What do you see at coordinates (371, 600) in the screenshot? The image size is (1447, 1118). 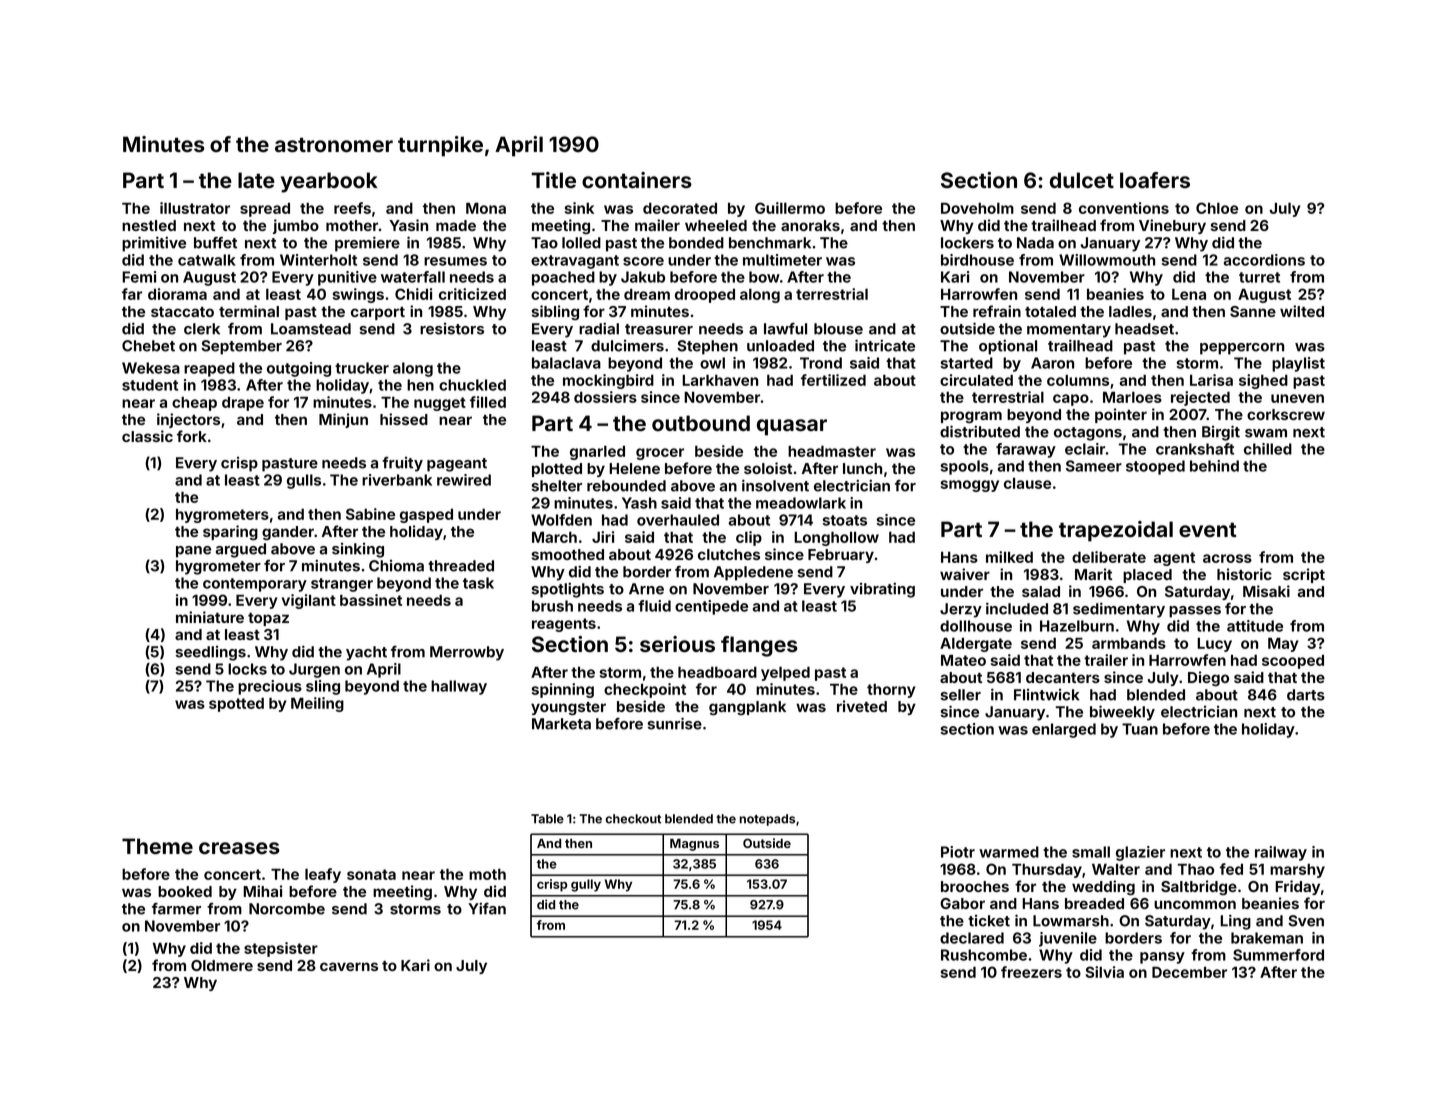 I see `bassinet` at bounding box center [371, 600].
